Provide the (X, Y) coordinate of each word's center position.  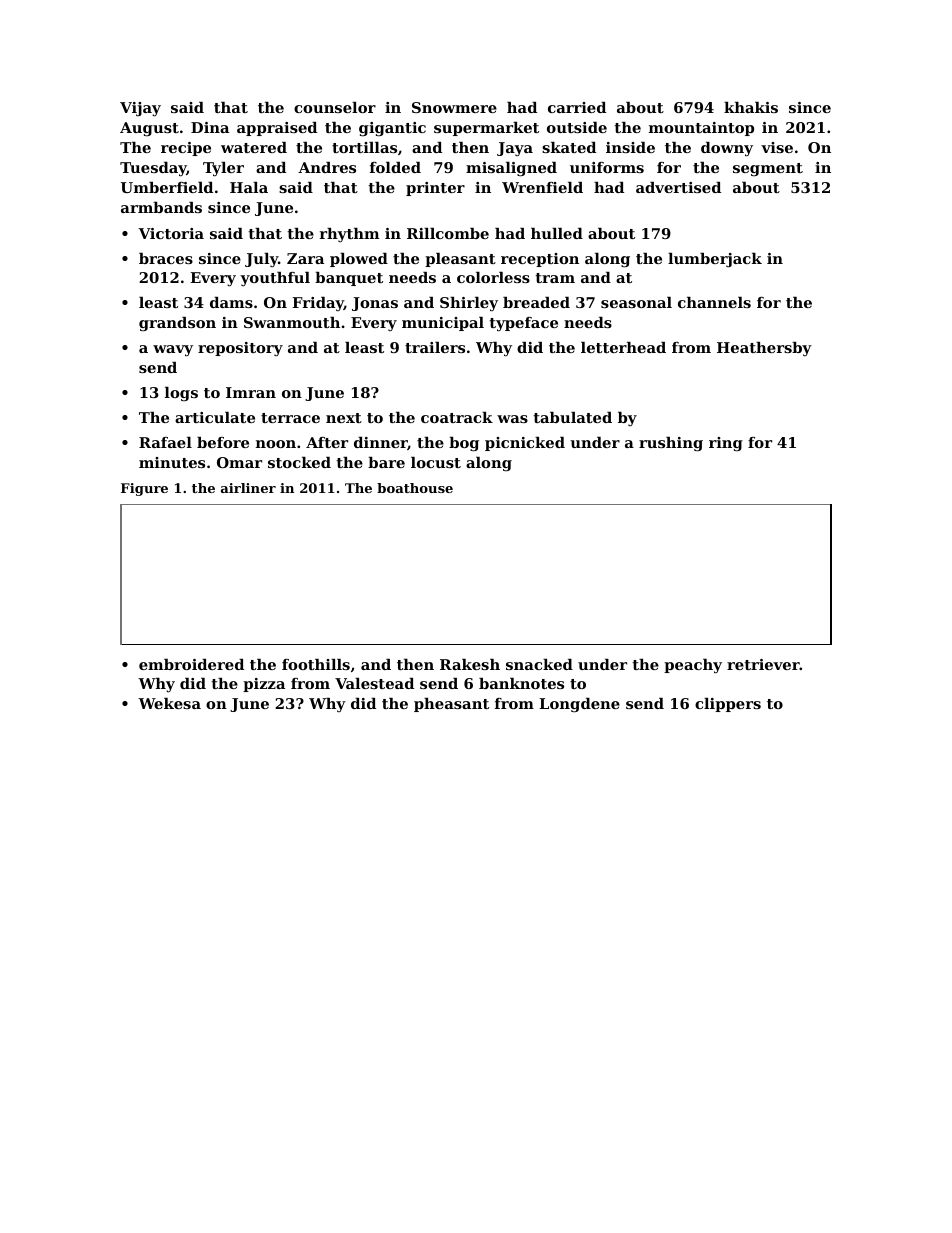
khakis (751, 107)
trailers (435, 347)
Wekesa (169, 703)
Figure (144, 489)
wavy (173, 351)
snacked (539, 664)
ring (726, 444)
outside (577, 127)
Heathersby (764, 349)
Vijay (140, 109)
